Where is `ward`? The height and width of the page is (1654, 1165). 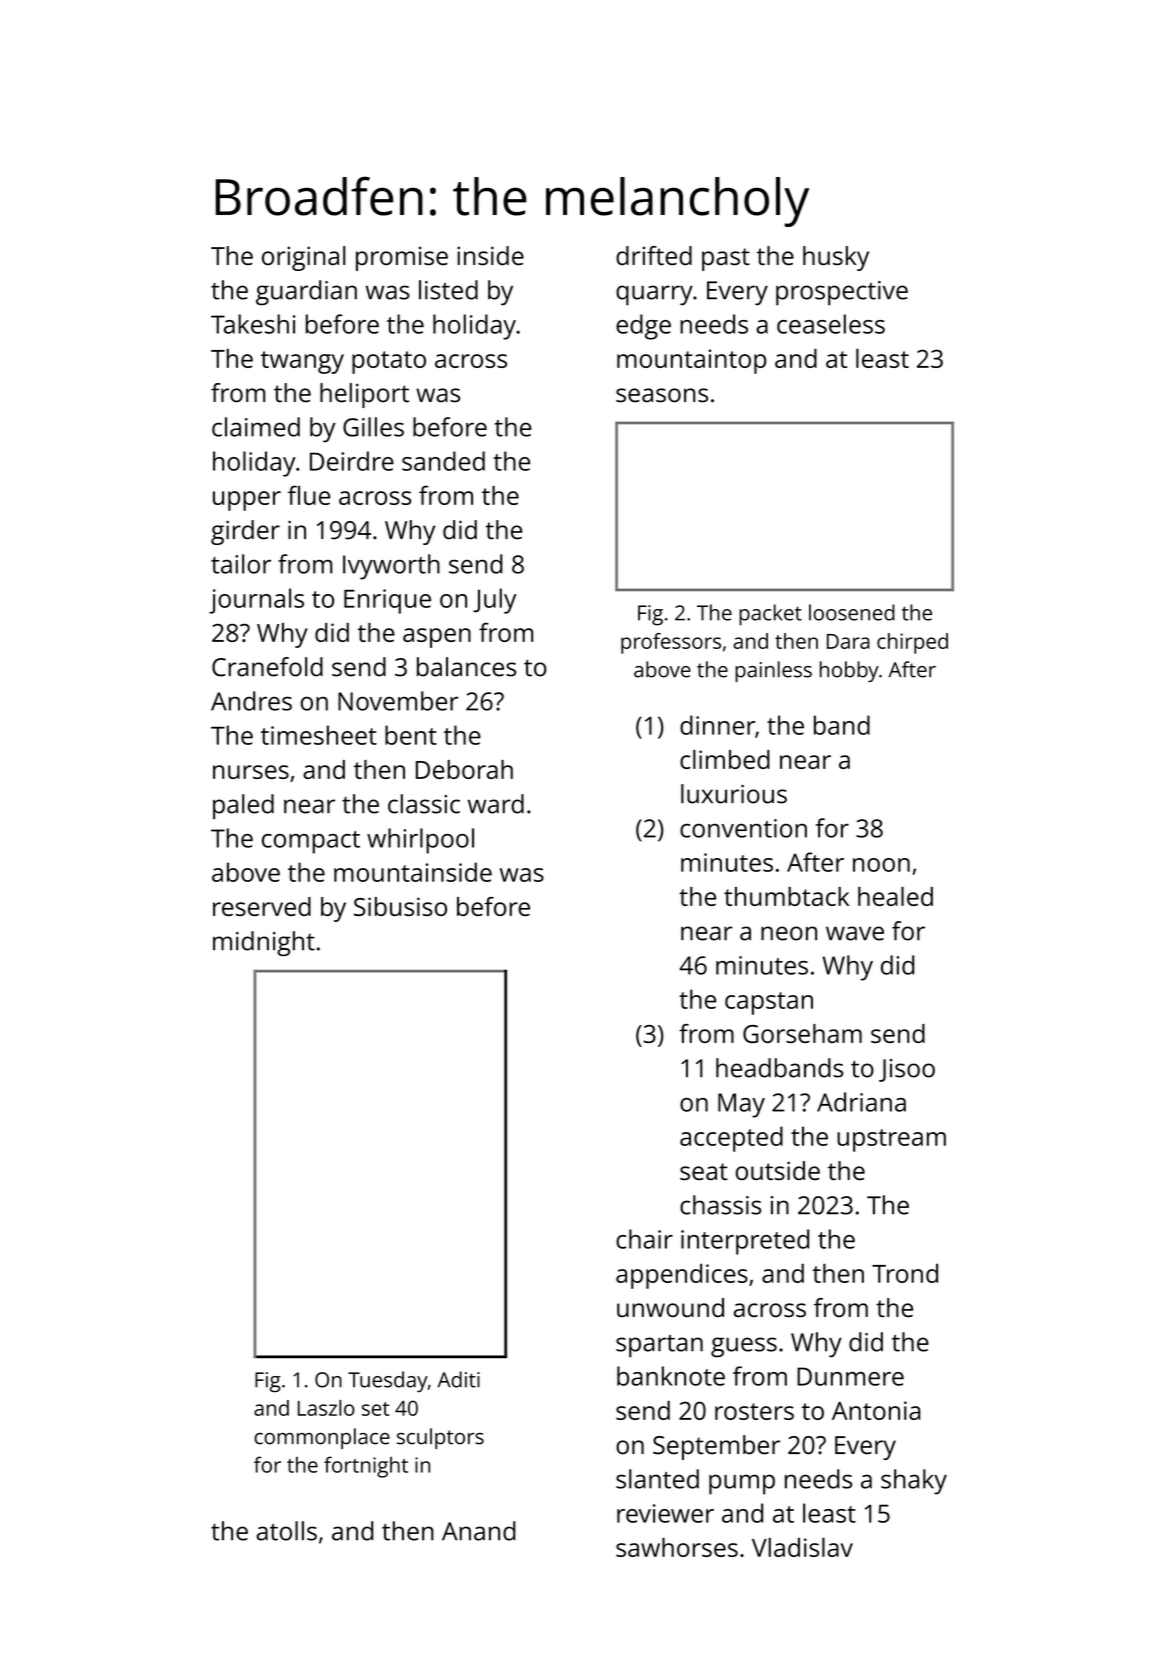
ward is located at coordinates (496, 804).
